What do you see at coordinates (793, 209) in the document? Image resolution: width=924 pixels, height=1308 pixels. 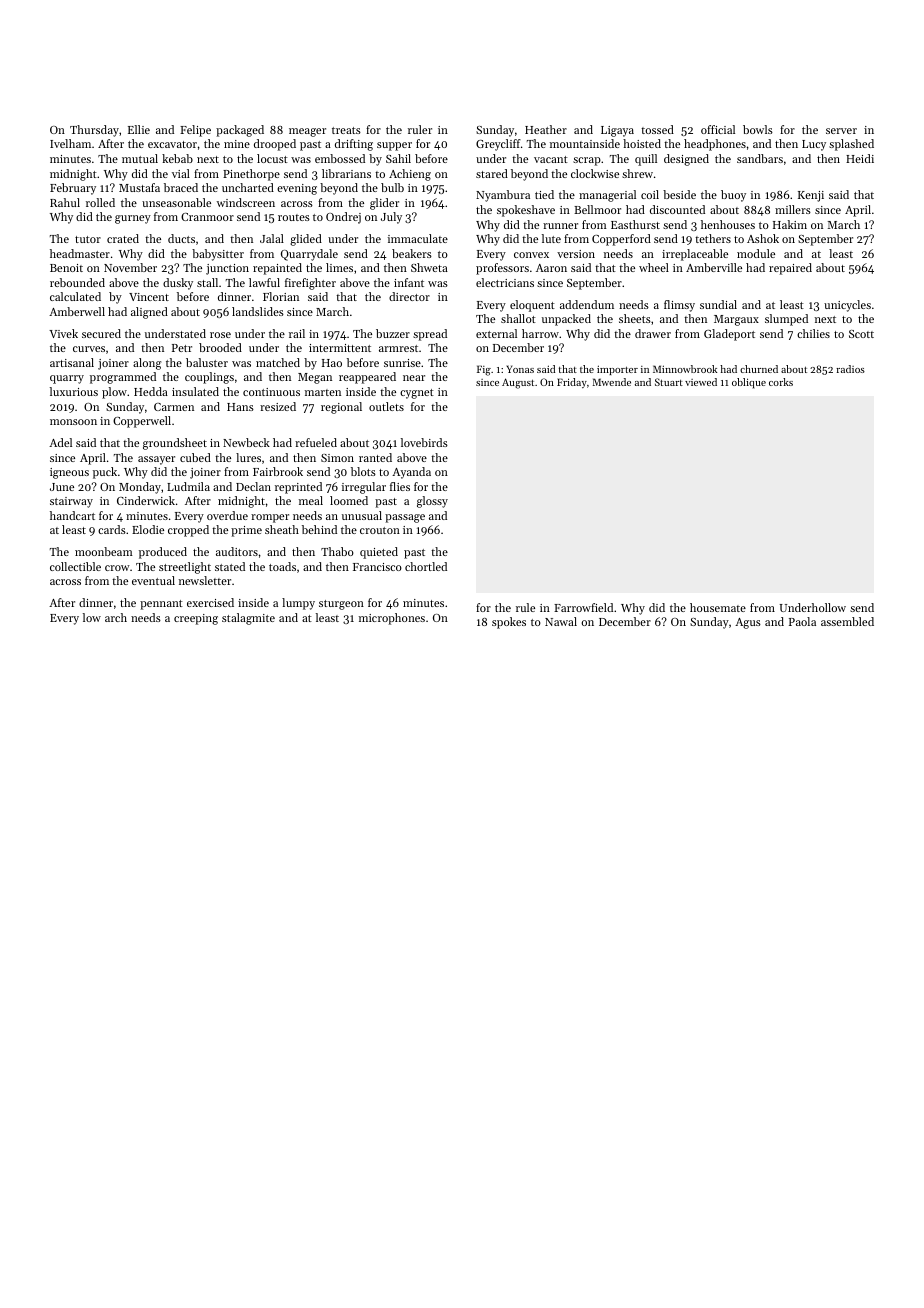 I see `millers` at bounding box center [793, 209].
